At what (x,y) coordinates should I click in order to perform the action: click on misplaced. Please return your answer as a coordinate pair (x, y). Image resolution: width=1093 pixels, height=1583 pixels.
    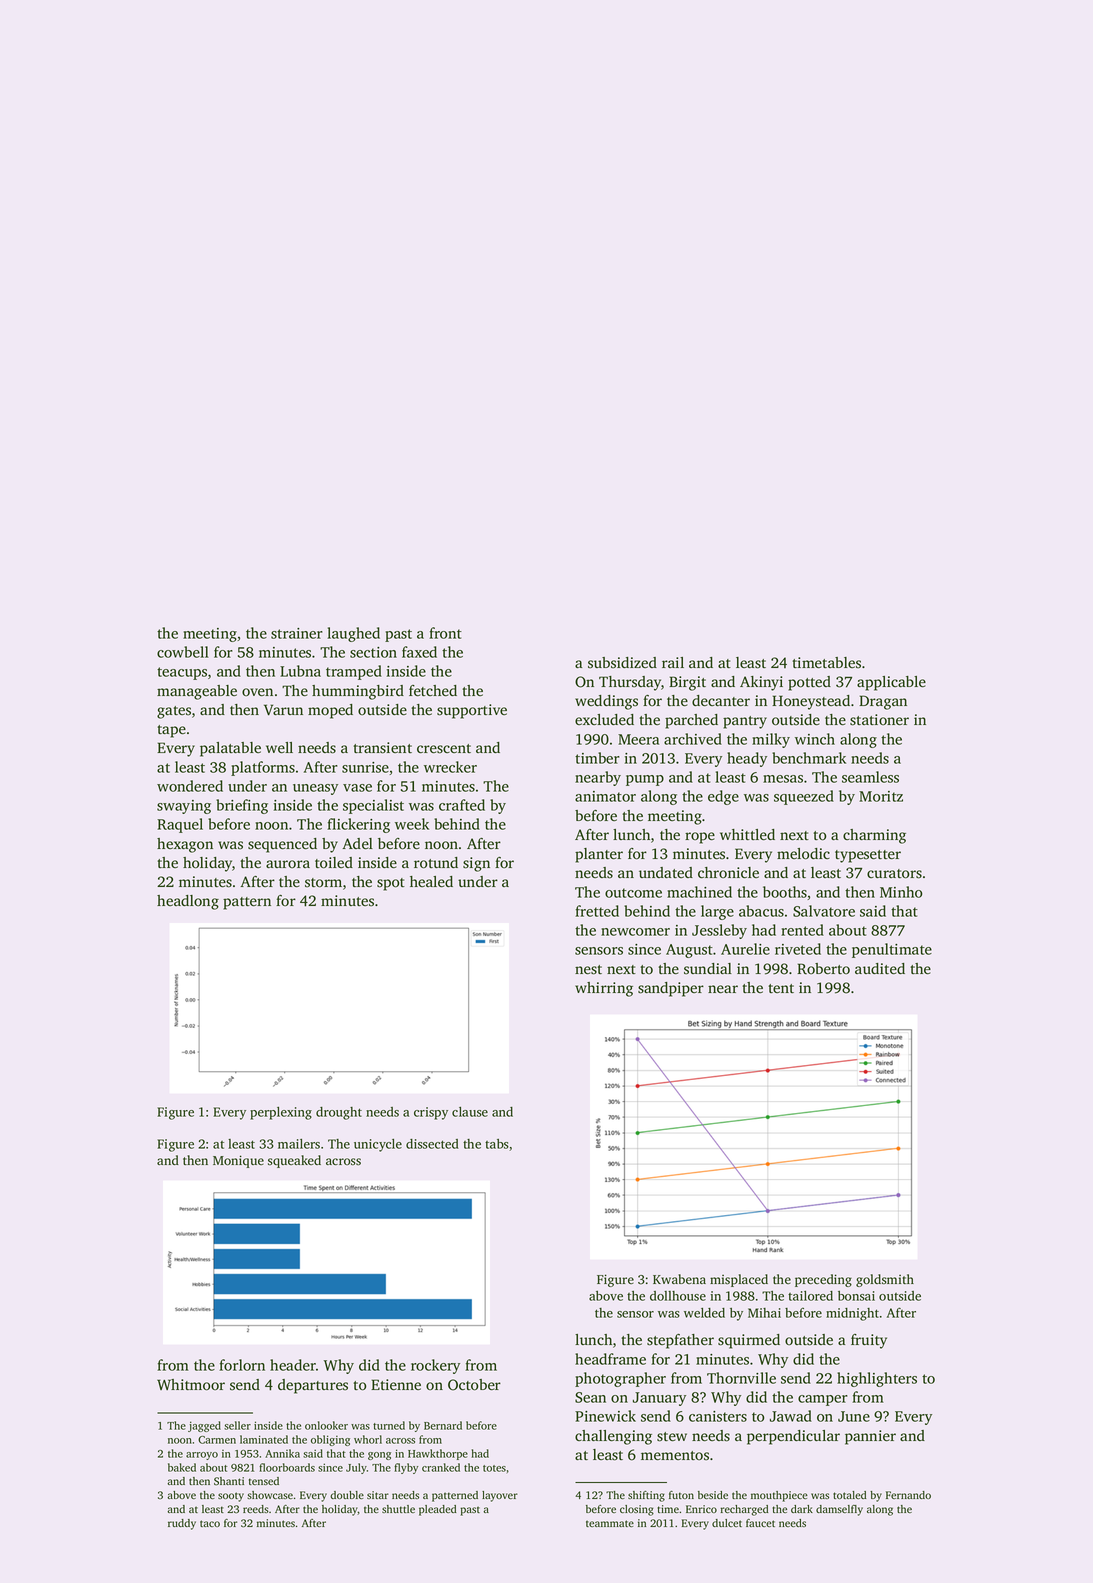
    Looking at the image, I should click on (739, 1280).
